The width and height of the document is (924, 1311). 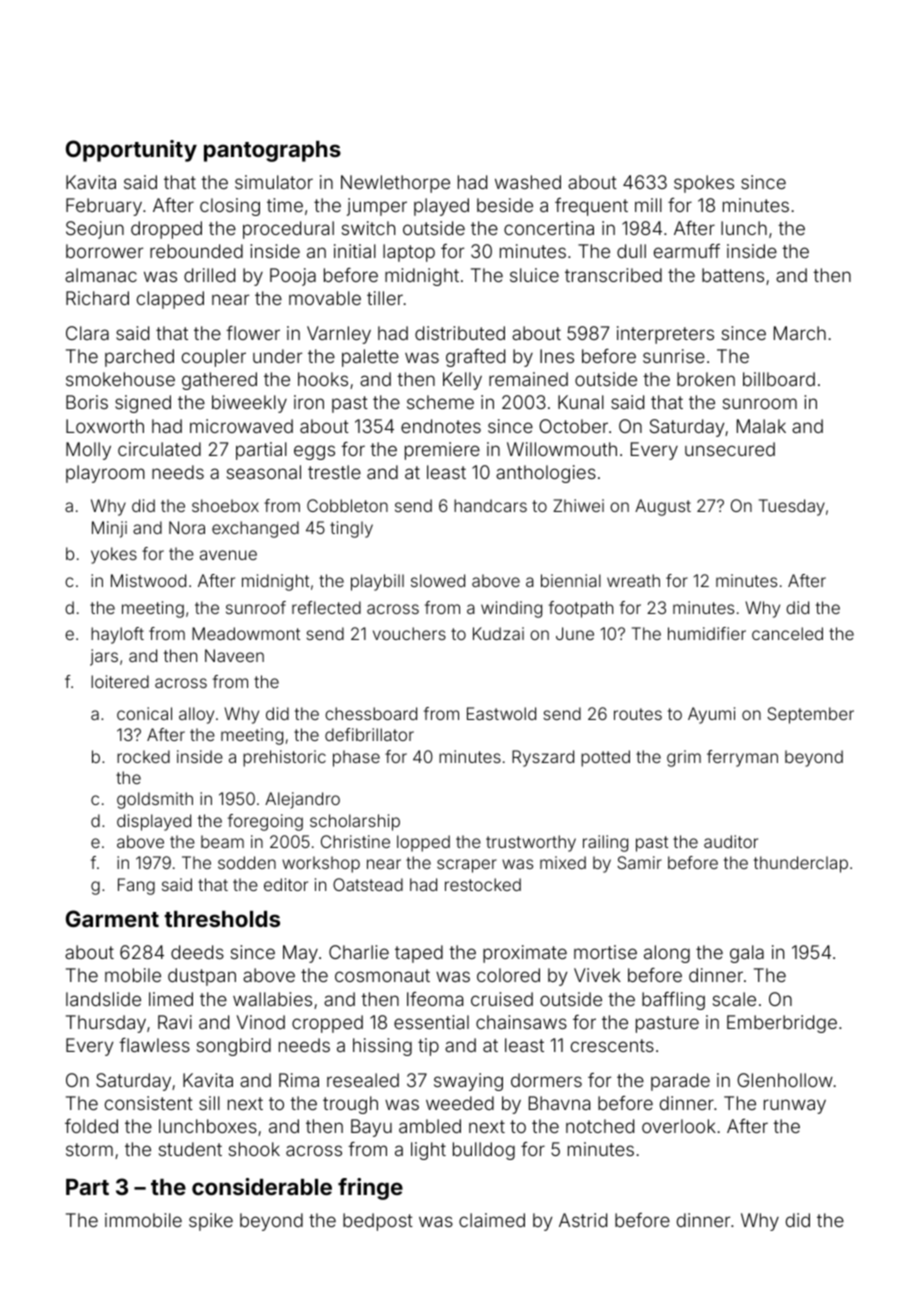 I want to click on playroom, so click(x=105, y=474).
